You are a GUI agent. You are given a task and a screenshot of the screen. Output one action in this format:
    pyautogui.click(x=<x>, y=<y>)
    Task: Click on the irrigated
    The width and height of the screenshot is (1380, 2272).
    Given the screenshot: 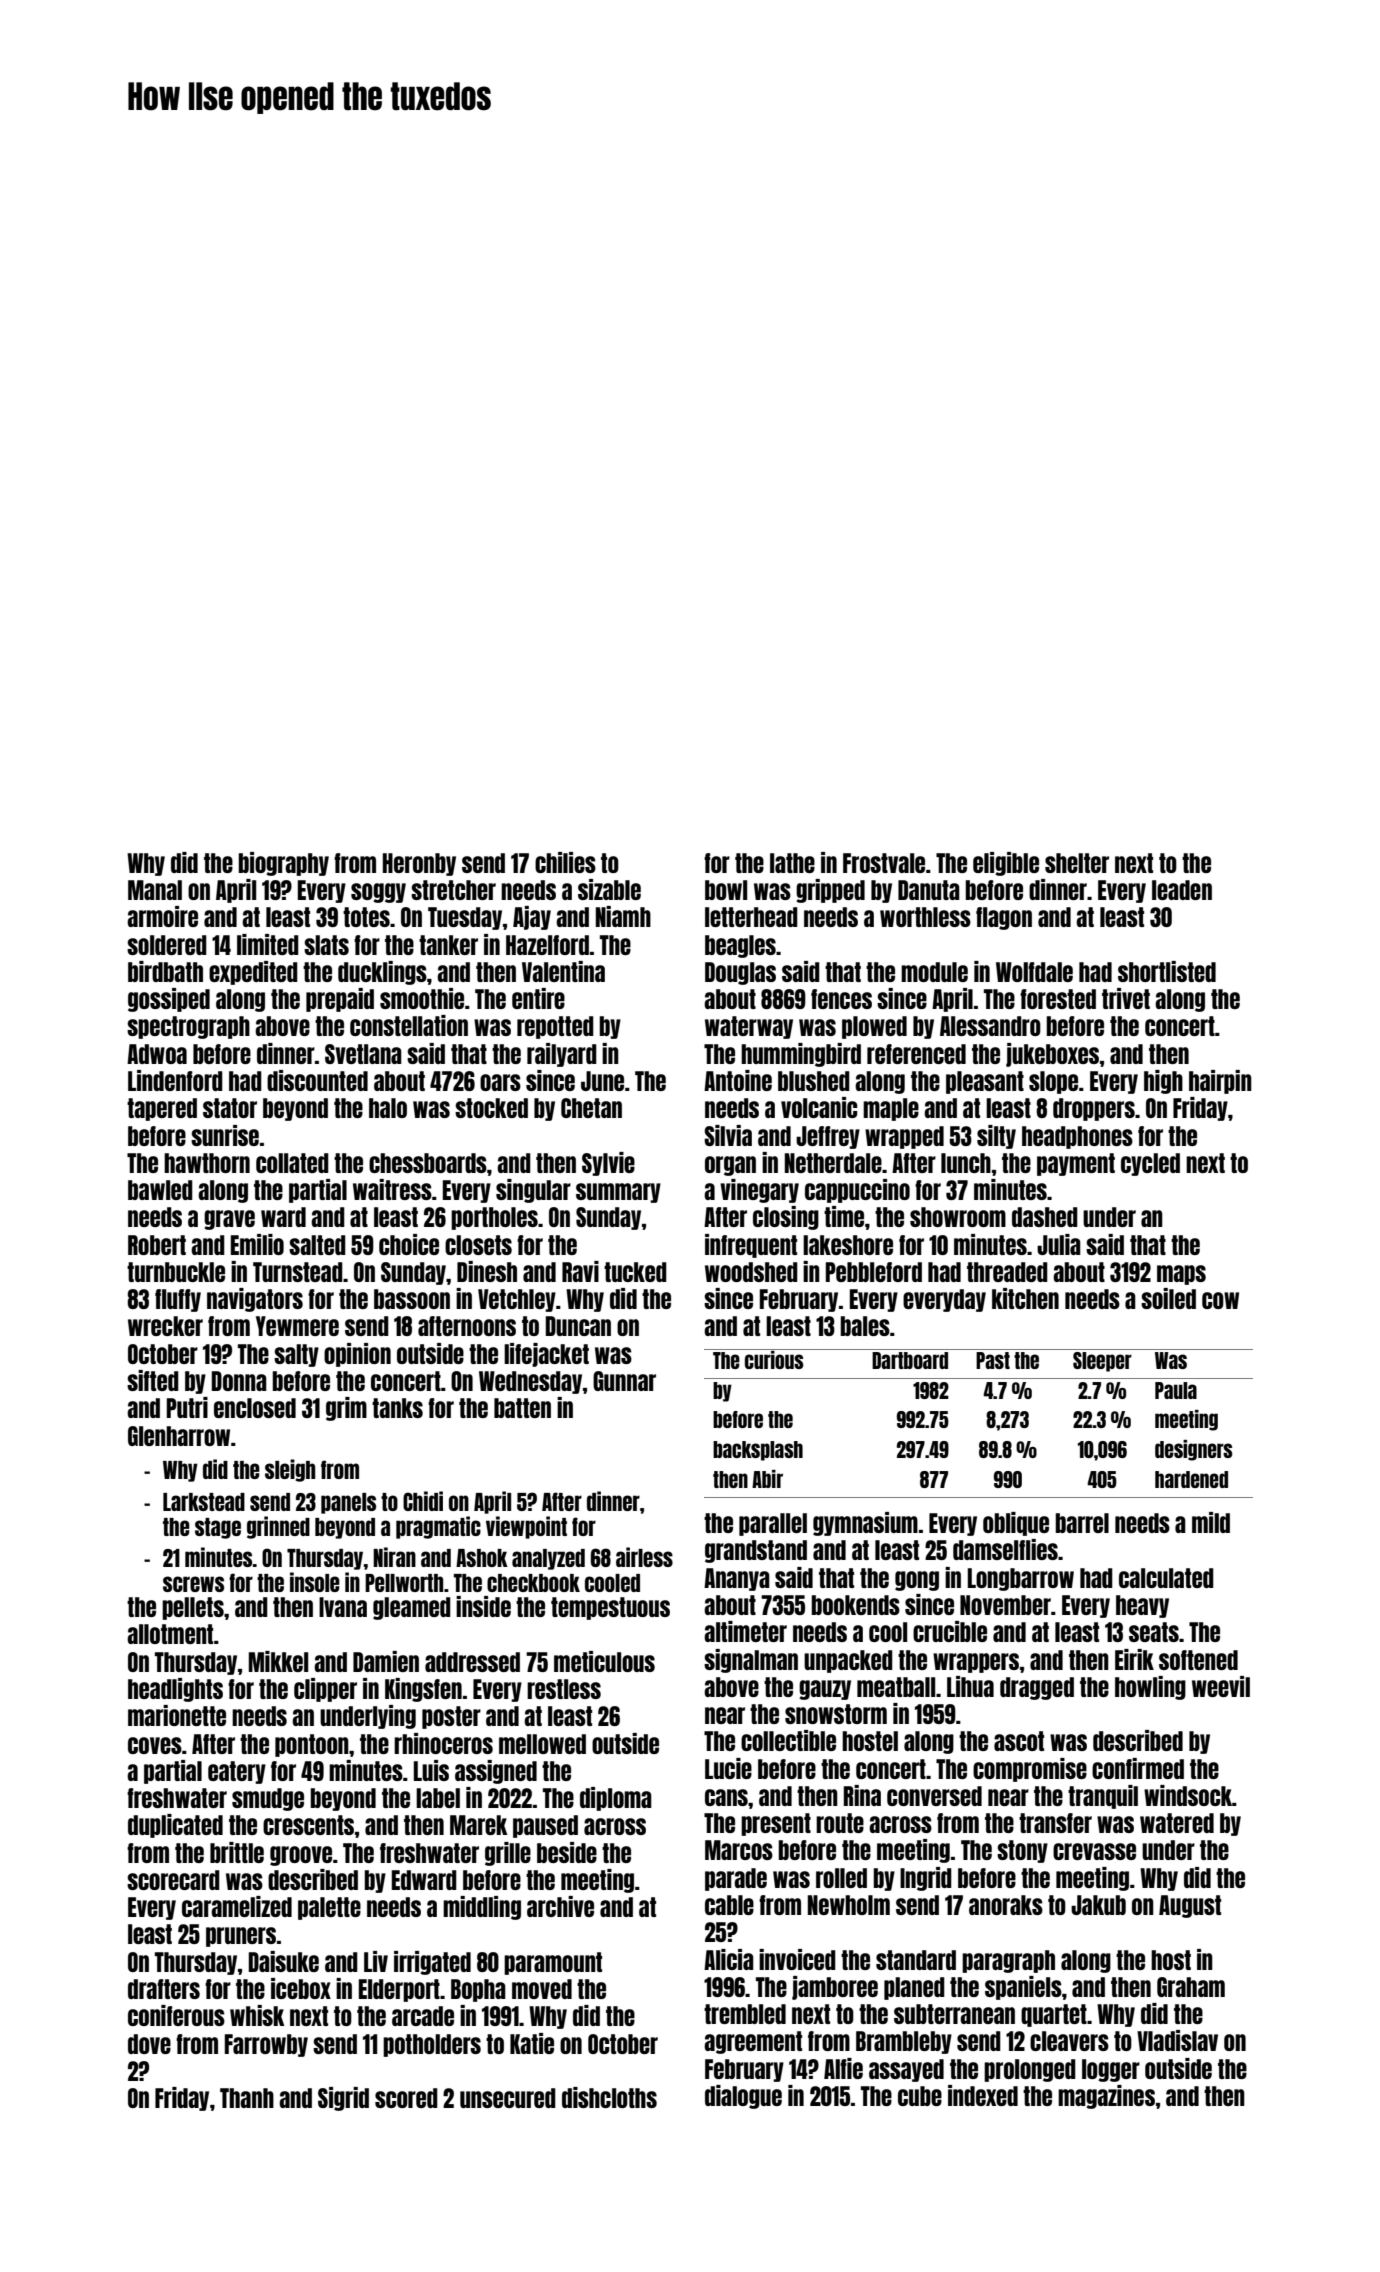 What is the action you would take?
    pyautogui.click(x=432, y=1963)
